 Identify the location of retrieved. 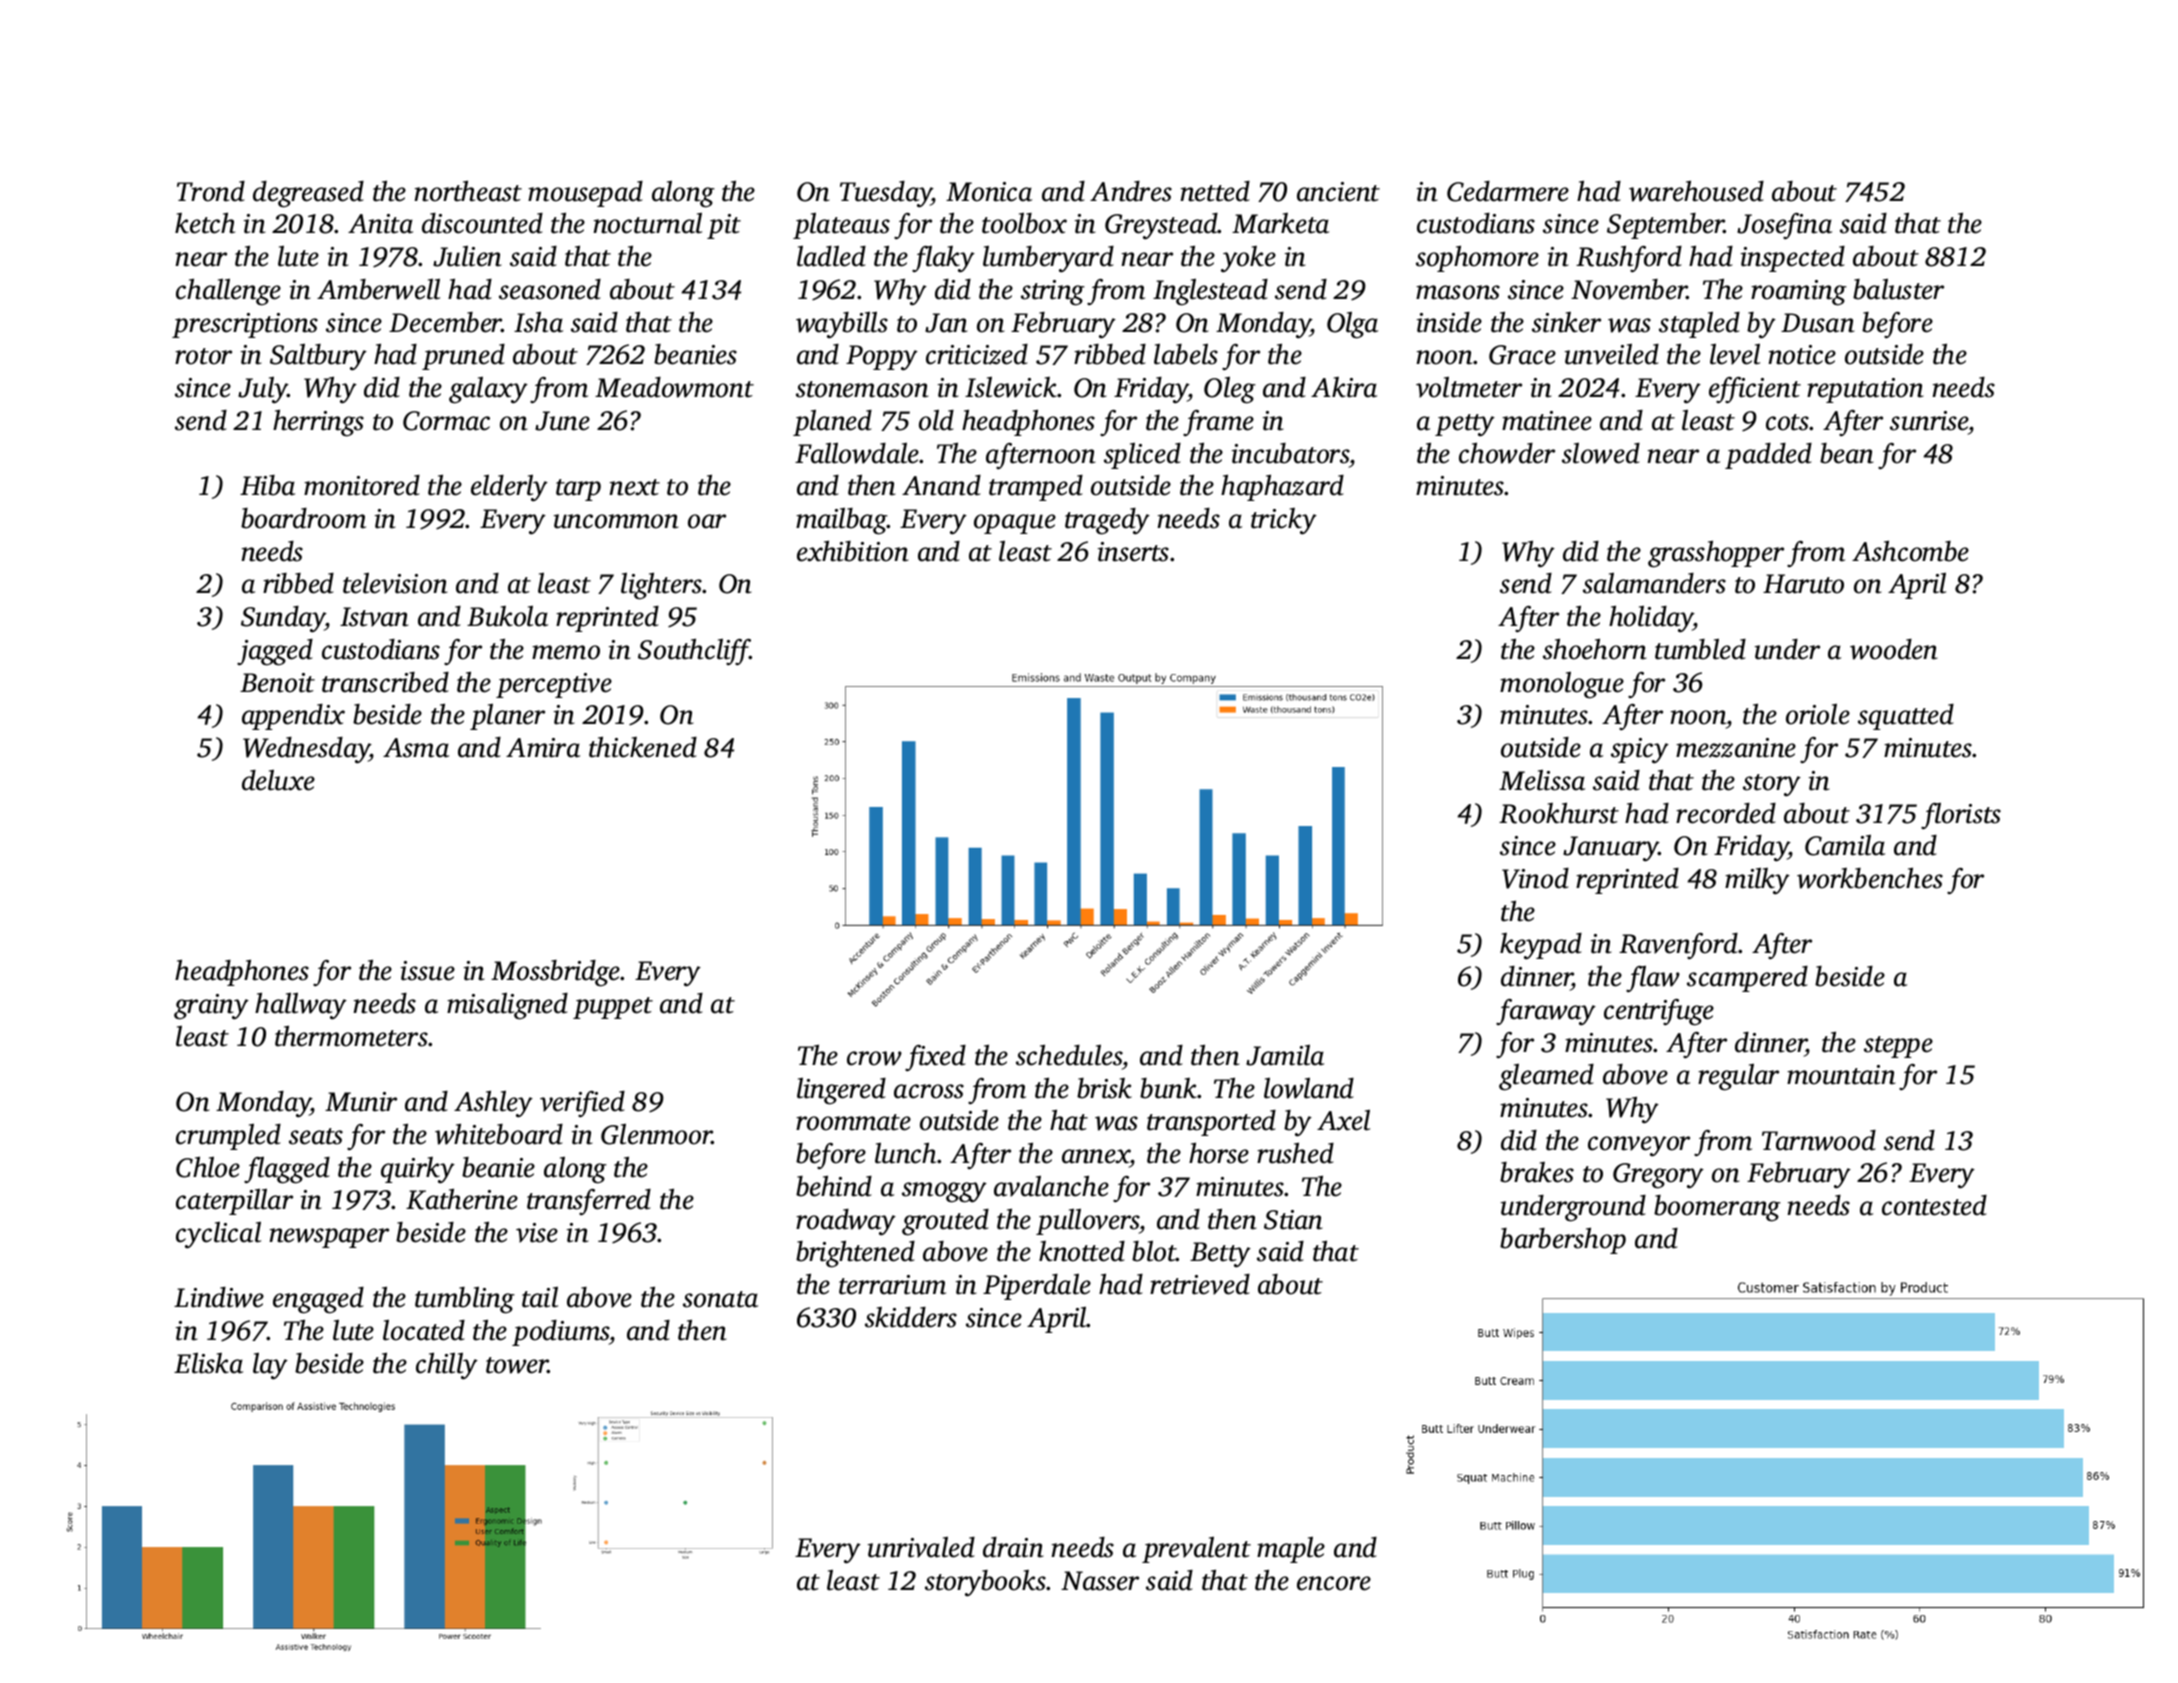
(1200, 1284).
